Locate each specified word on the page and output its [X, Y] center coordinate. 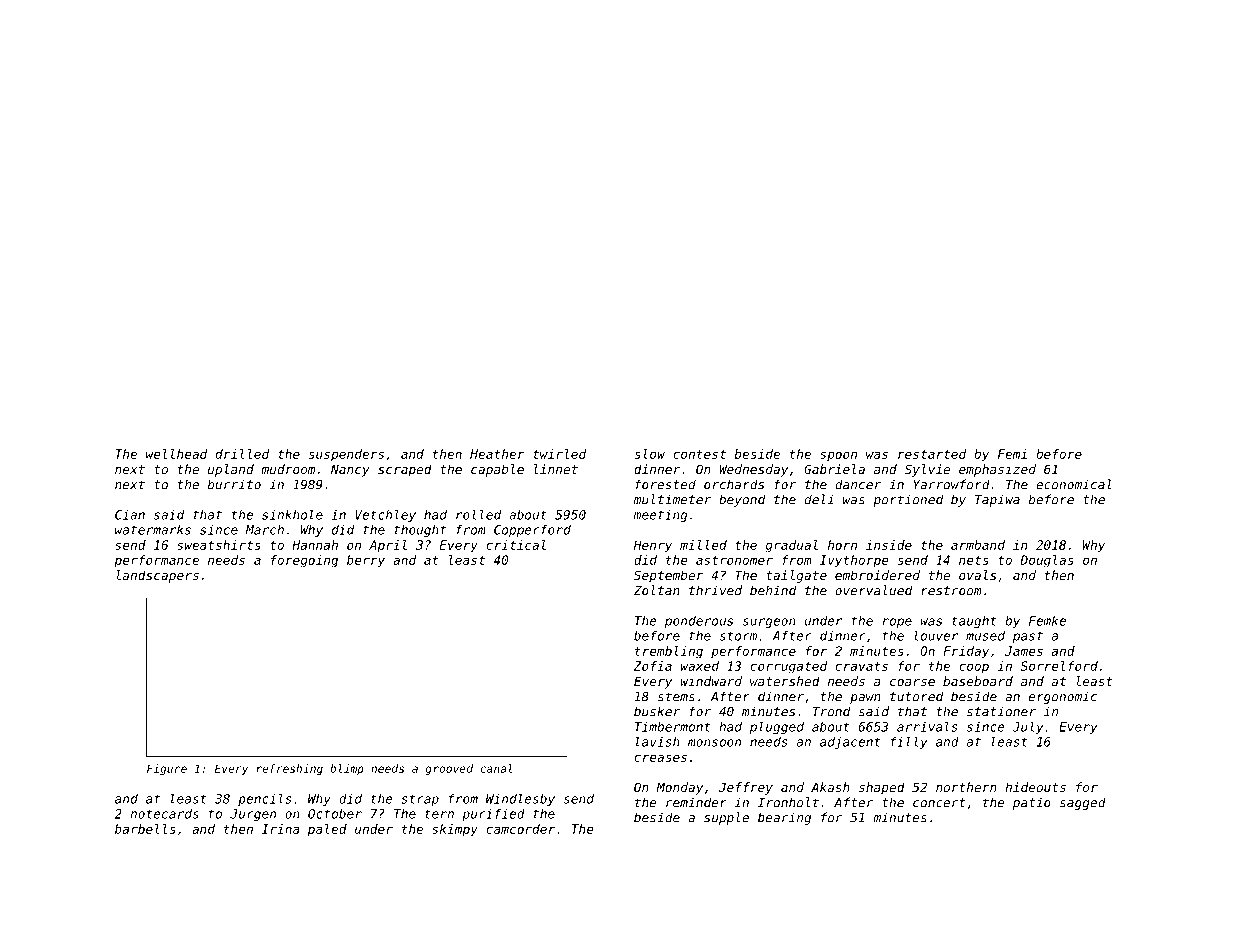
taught [974, 622]
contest [699, 454]
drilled [243, 454]
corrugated [789, 667]
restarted [932, 454]
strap [420, 800]
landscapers [157, 576]
